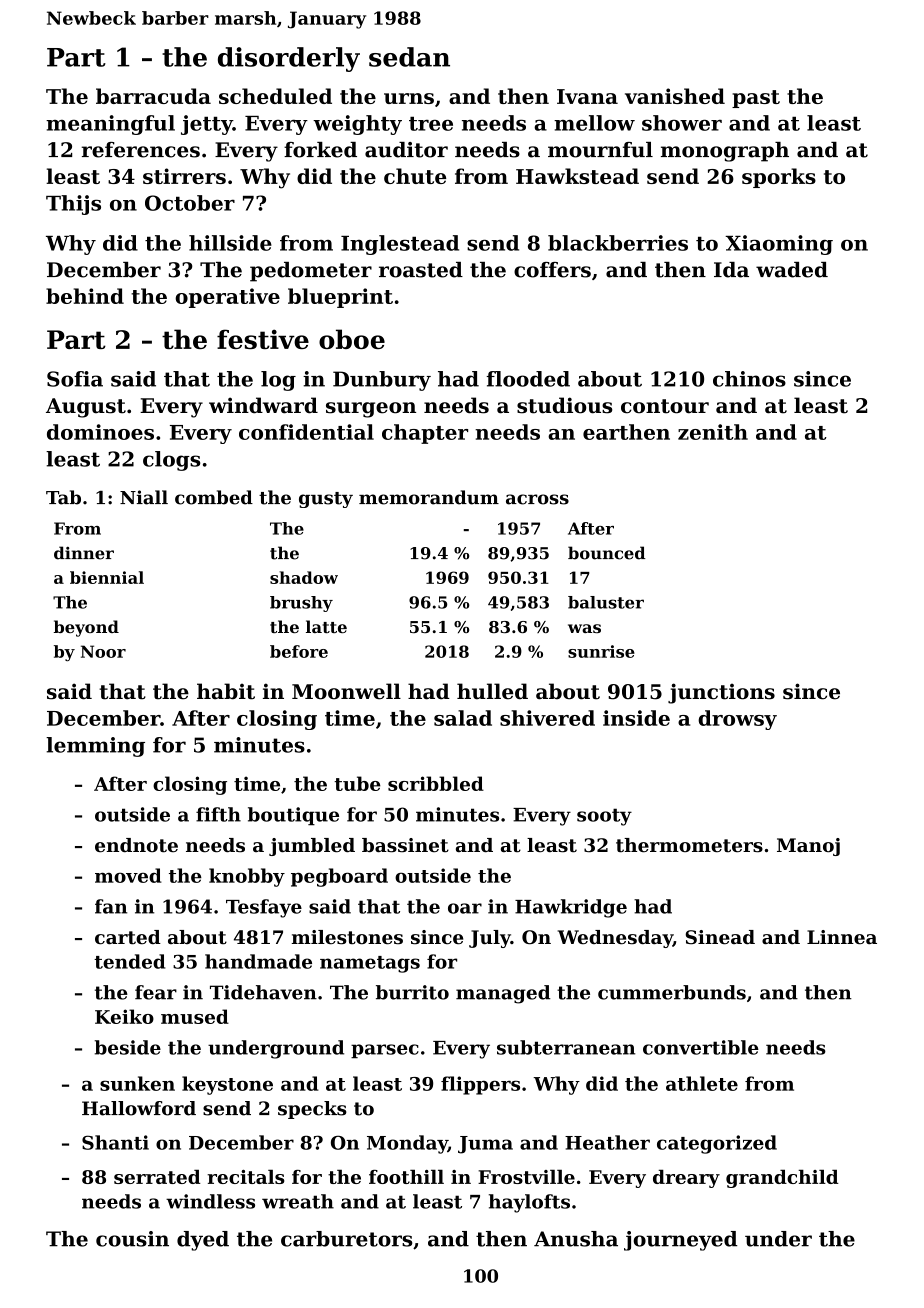 This screenshot has height=1308, width=924. Describe the element at coordinates (128, 937) in the screenshot. I see `carted` at that location.
